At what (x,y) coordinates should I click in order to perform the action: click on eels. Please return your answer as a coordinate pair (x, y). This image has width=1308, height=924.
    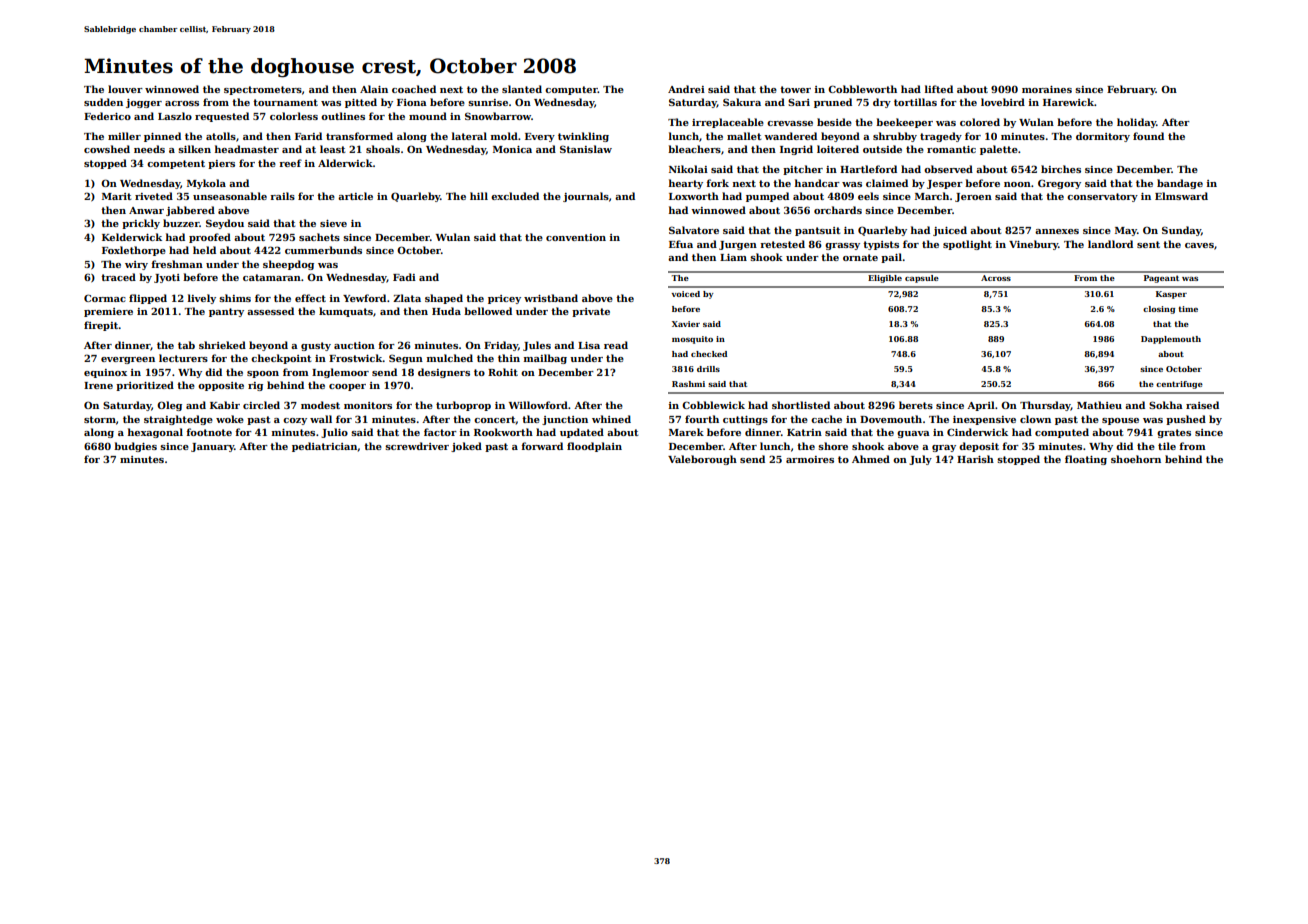
    Looking at the image, I should click on (868, 196).
